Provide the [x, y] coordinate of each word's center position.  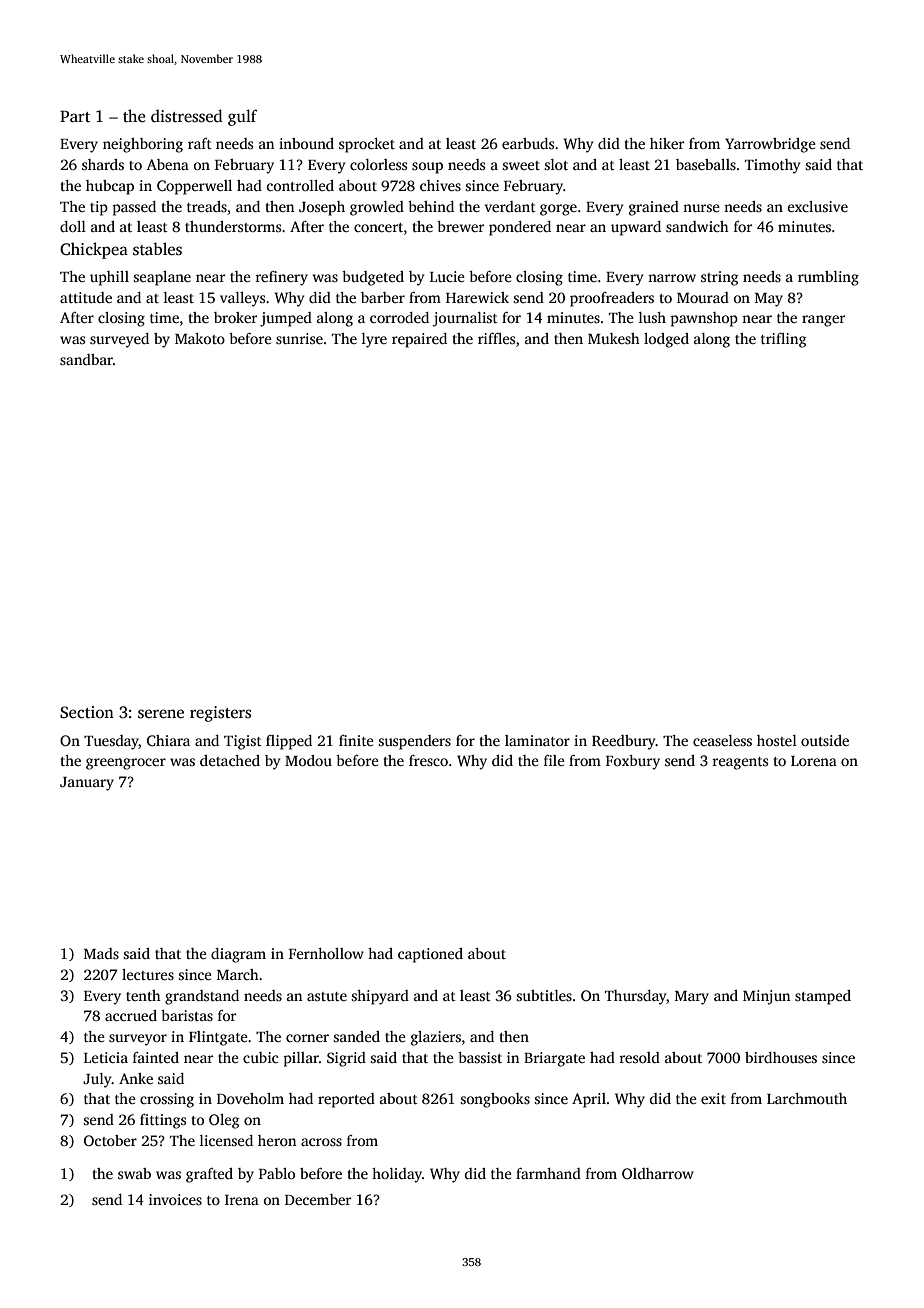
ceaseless [722, 740]
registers [220, 714]
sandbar [86, 359]
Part [75, 116]
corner [307, 1038]
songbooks [495, 1100]
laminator [537, 740]
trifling [783, 340]
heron [277, 1140]
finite [356, 740]
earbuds [528, 143]
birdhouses [781, 1057]
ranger [823, 321]
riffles [496, 338]
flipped [289, 742]
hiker [667, 143]
